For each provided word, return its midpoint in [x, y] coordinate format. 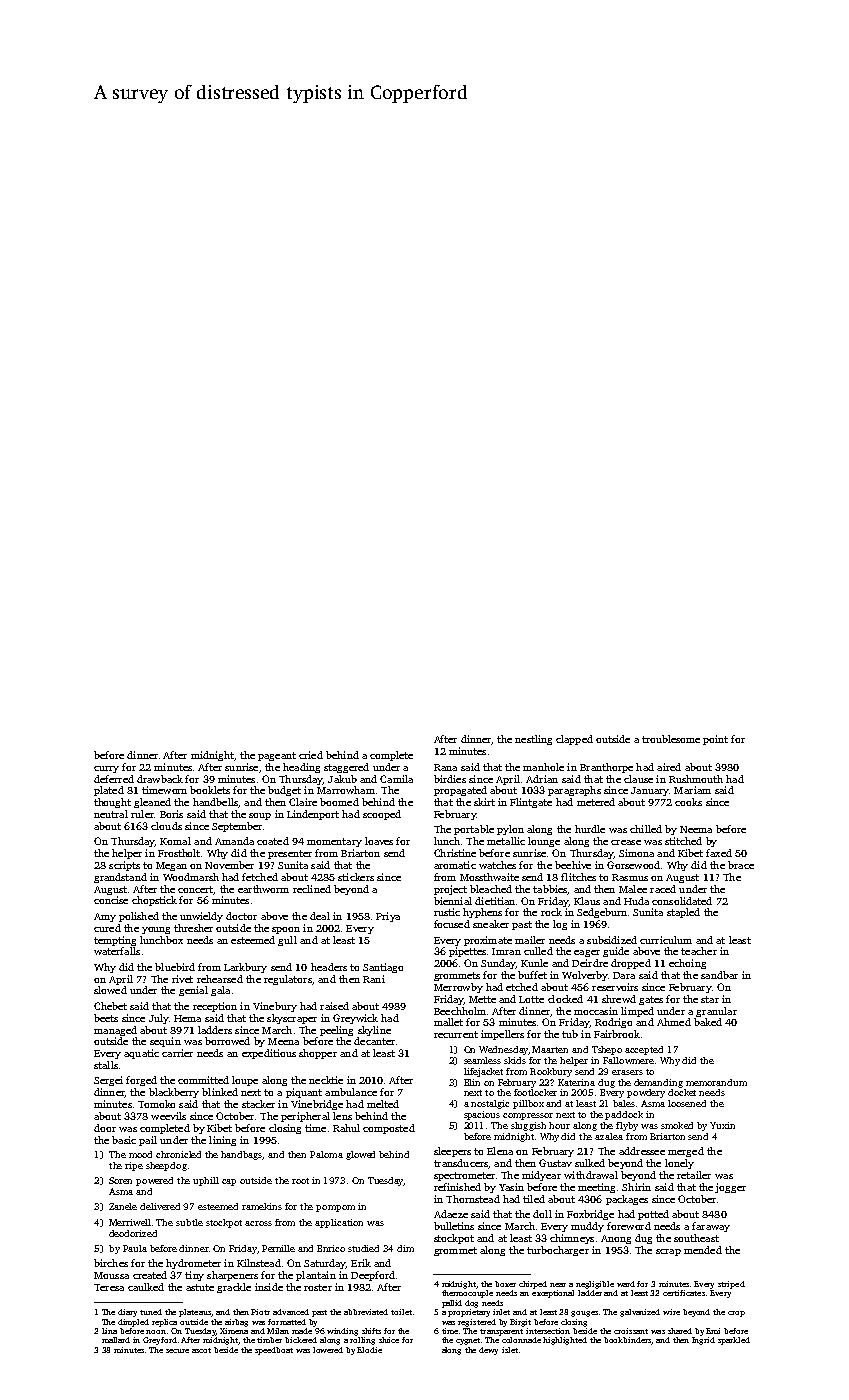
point [715, 740]
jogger [730, 1188]
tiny [194, 1276]
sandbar [719, 975]
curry [106, 769]
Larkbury [245, 968]
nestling [533, 740]
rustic [447, 912]
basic [124, 1140]
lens [342, 1116]
